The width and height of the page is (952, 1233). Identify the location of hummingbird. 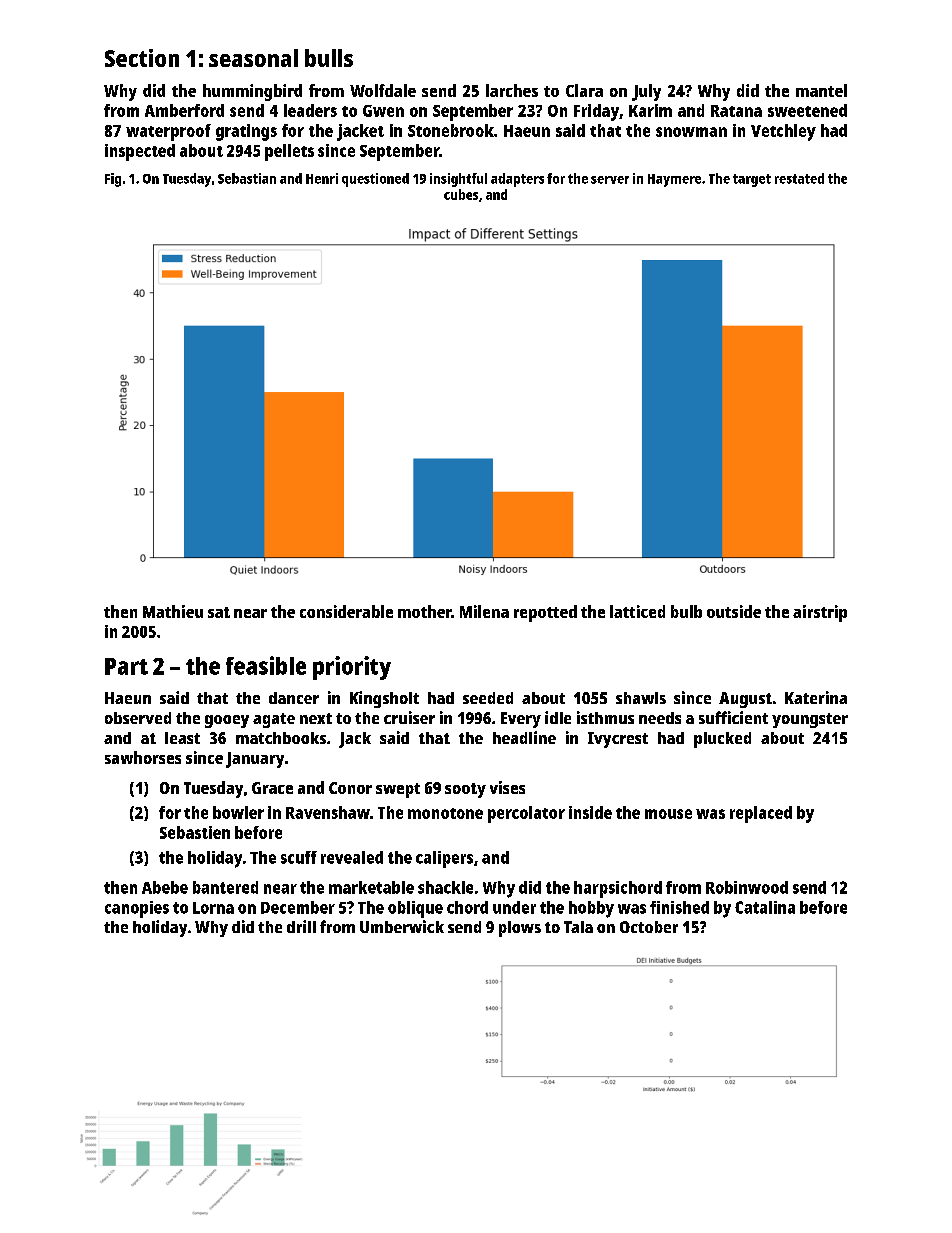
(252, 92).
